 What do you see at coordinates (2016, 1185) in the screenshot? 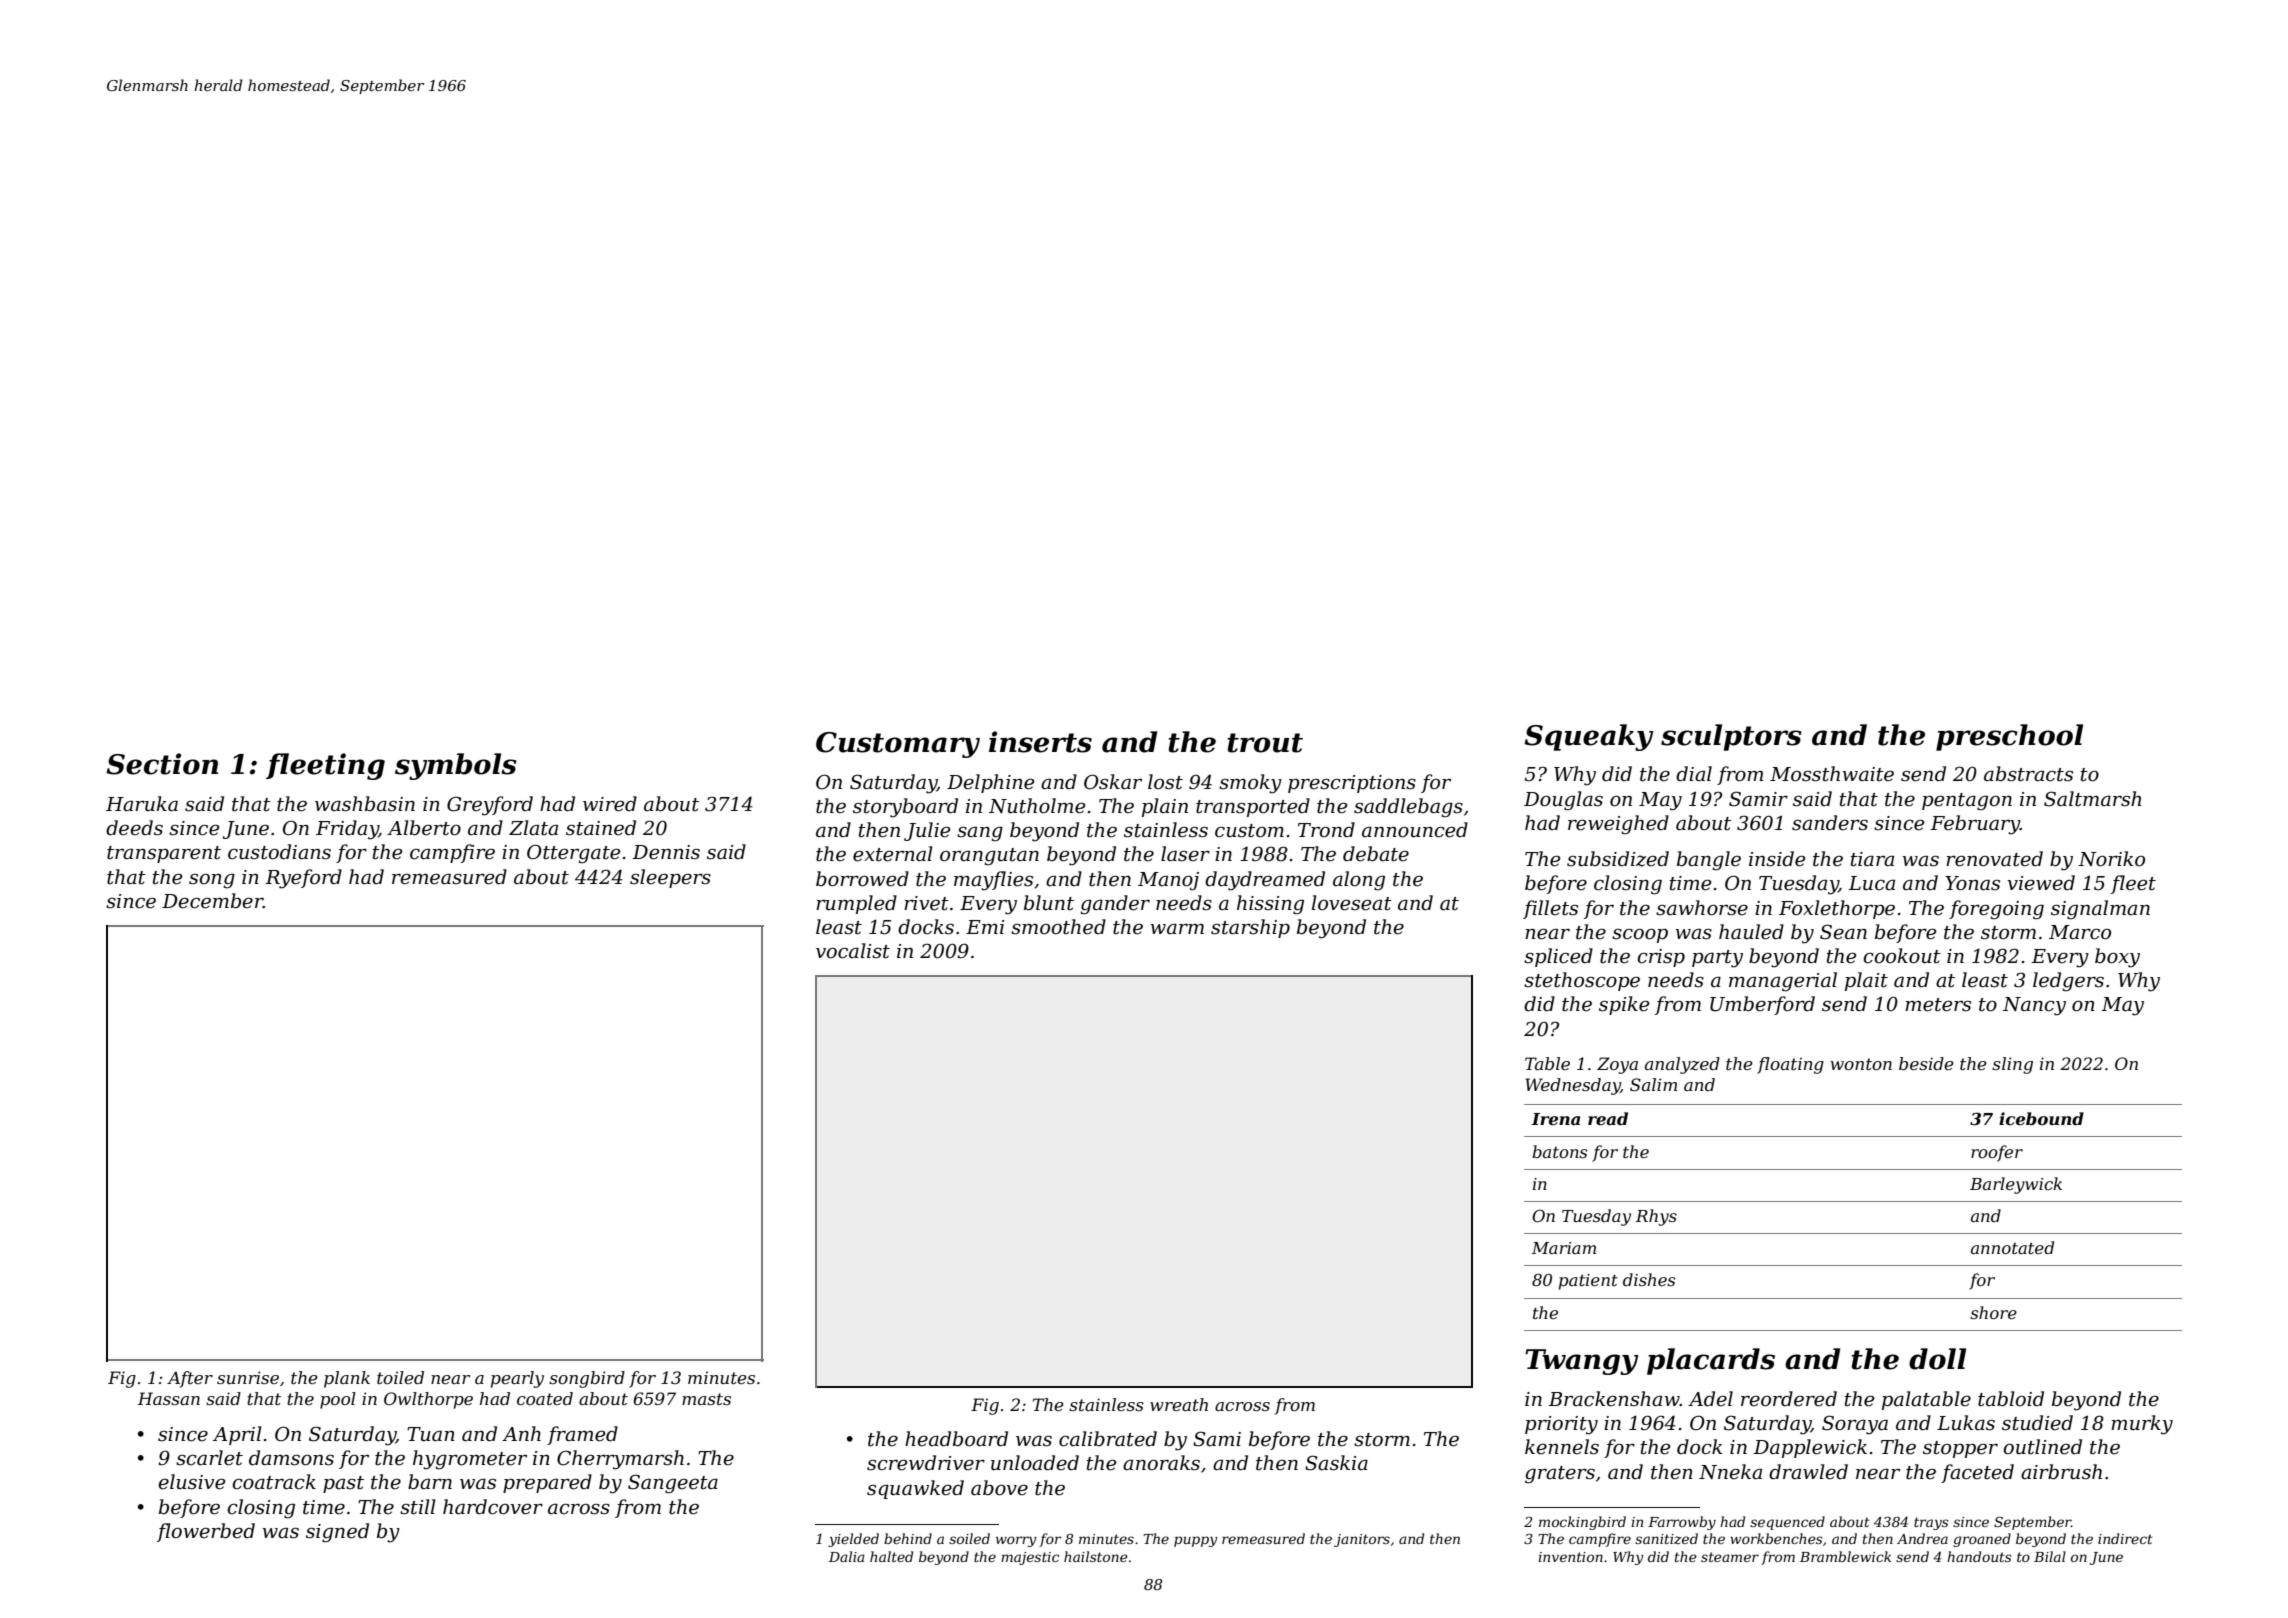
I see `Barleywick` at bounding box center [2016, 1185].
